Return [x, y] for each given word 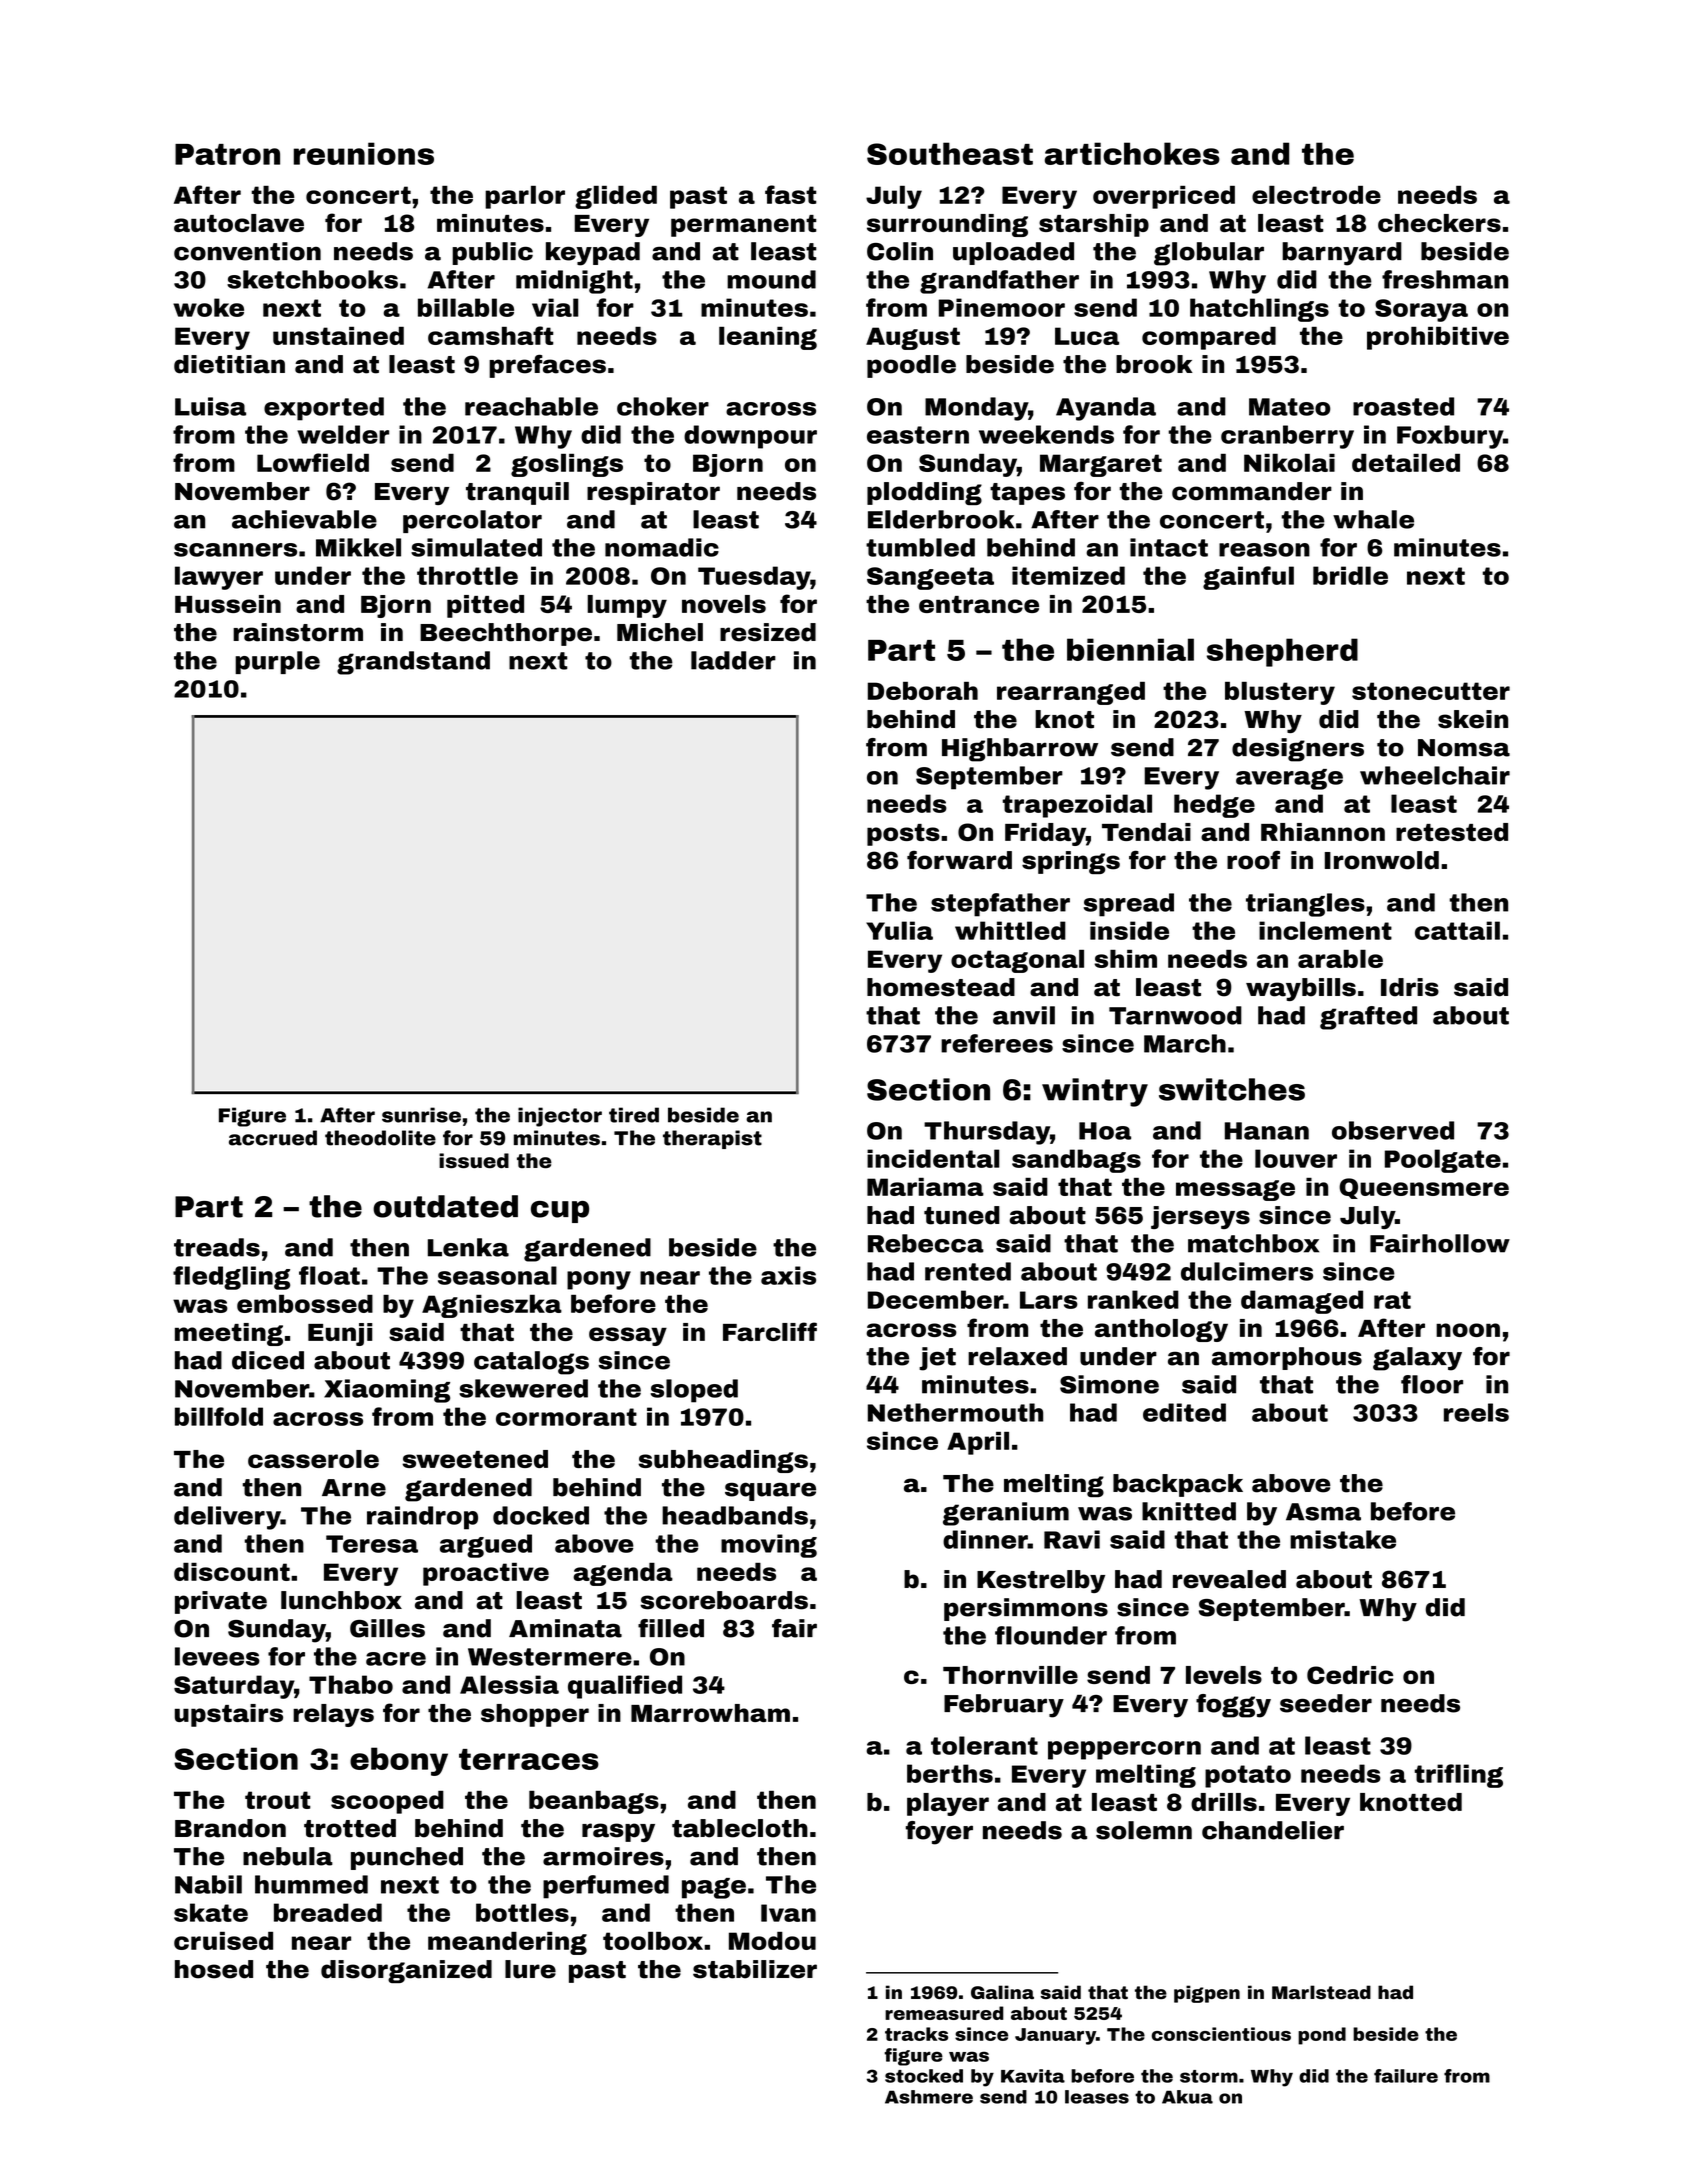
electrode [1316, 195]
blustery [1280, 693]
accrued [273, 1138]
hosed [214, 1969]
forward [959, 860]
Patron [227, 154]
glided [616, 197]
